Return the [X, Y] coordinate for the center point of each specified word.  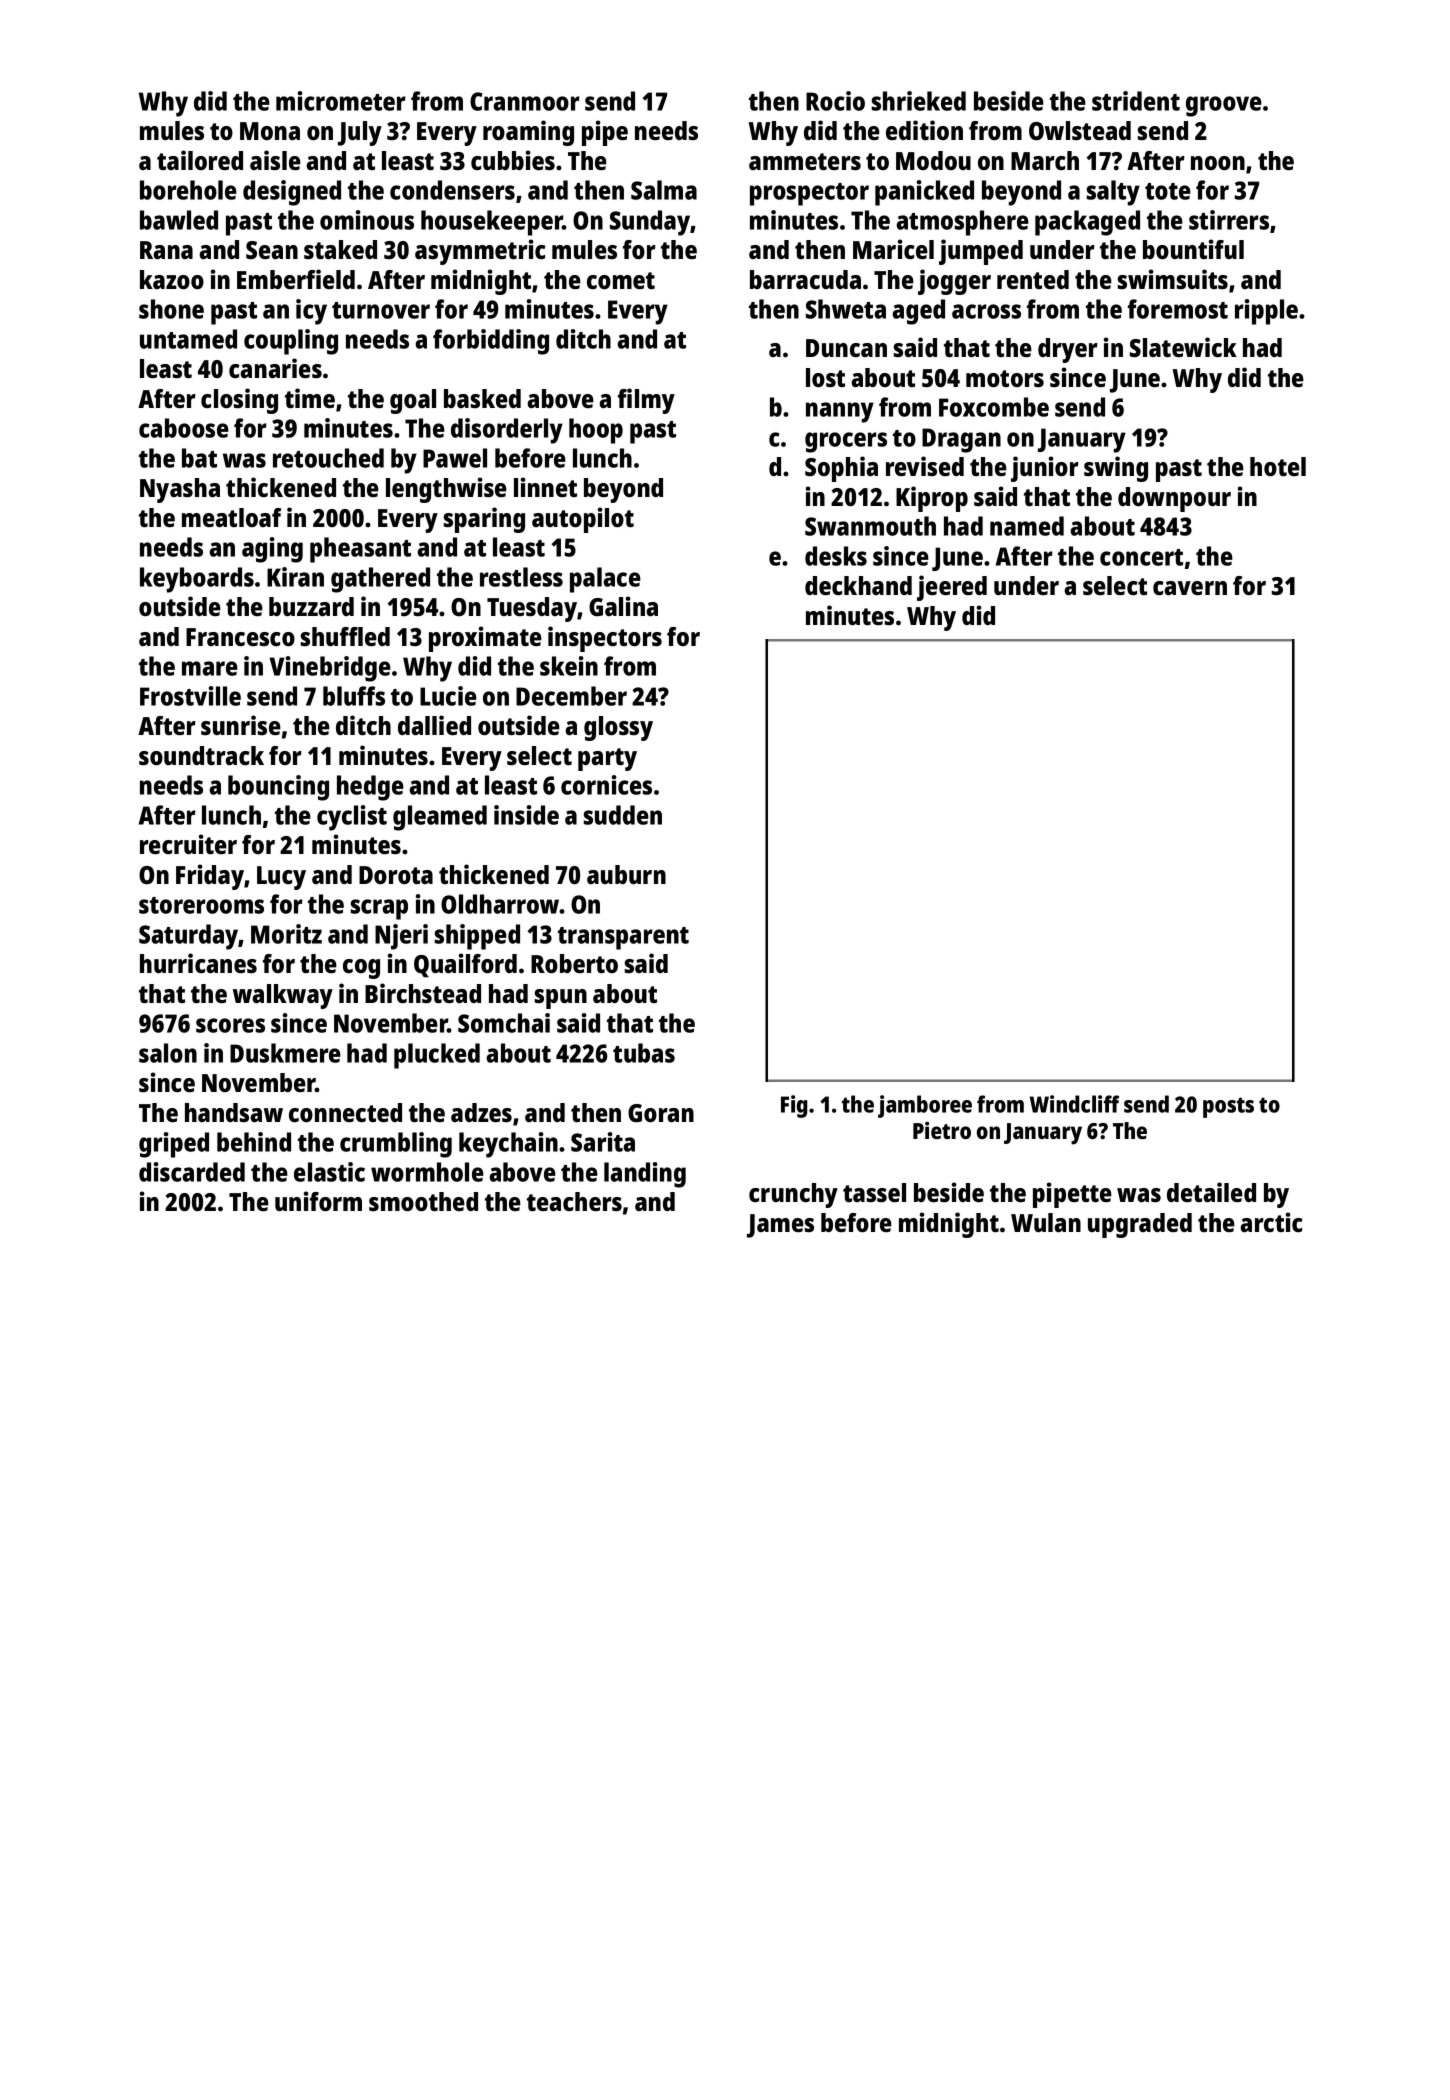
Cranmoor [525, 101]
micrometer [341, 101]
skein [569, 666]
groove [1224, 106]
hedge [370, 788]
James [780, 1226]
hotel [1278, 466]
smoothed [423, 1201]
